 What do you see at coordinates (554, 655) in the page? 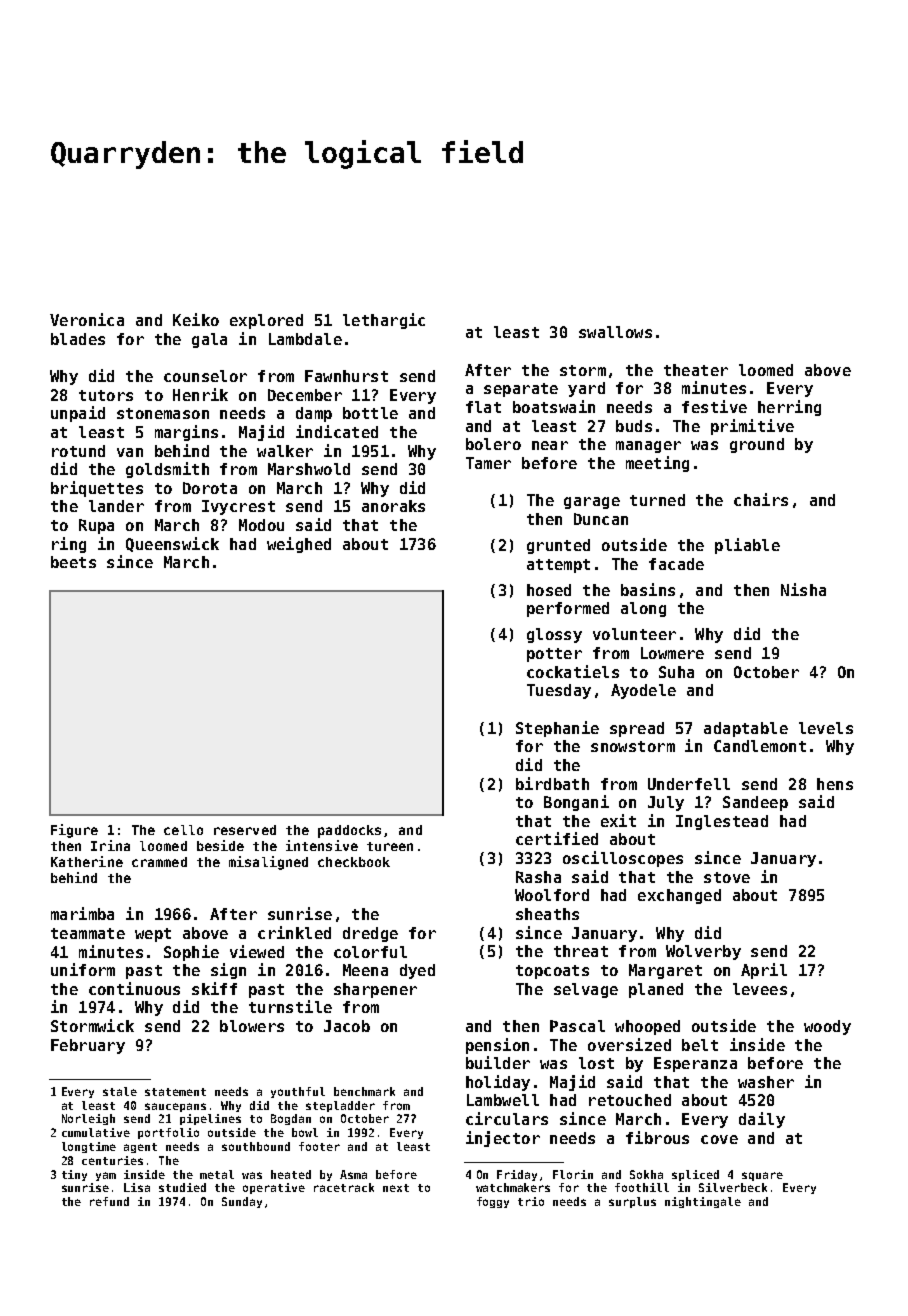
I see `potter` at bounding box center [554, 655].
